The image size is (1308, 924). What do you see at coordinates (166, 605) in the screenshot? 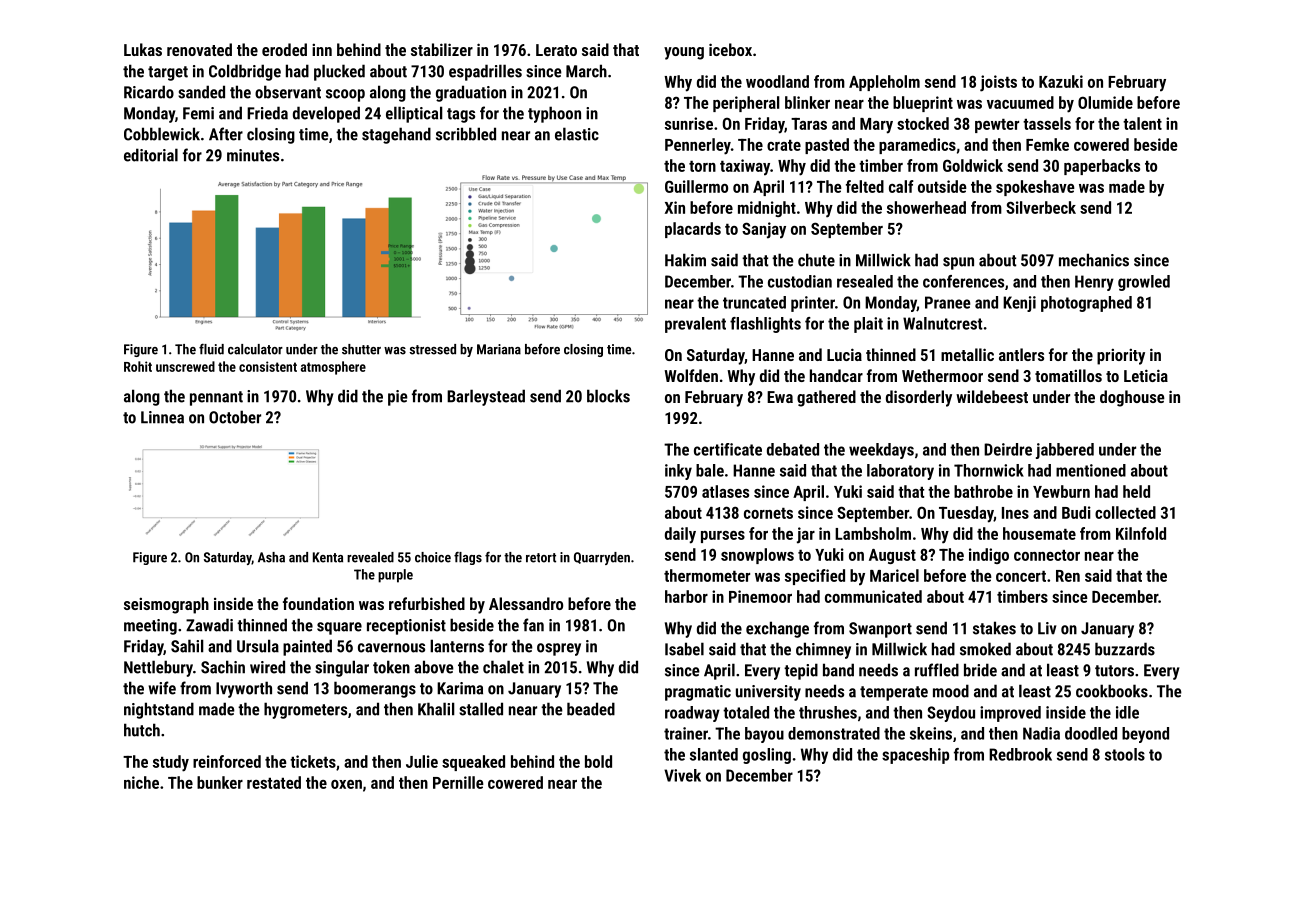
I see `seismograph` at bounding box center [166, 605].
